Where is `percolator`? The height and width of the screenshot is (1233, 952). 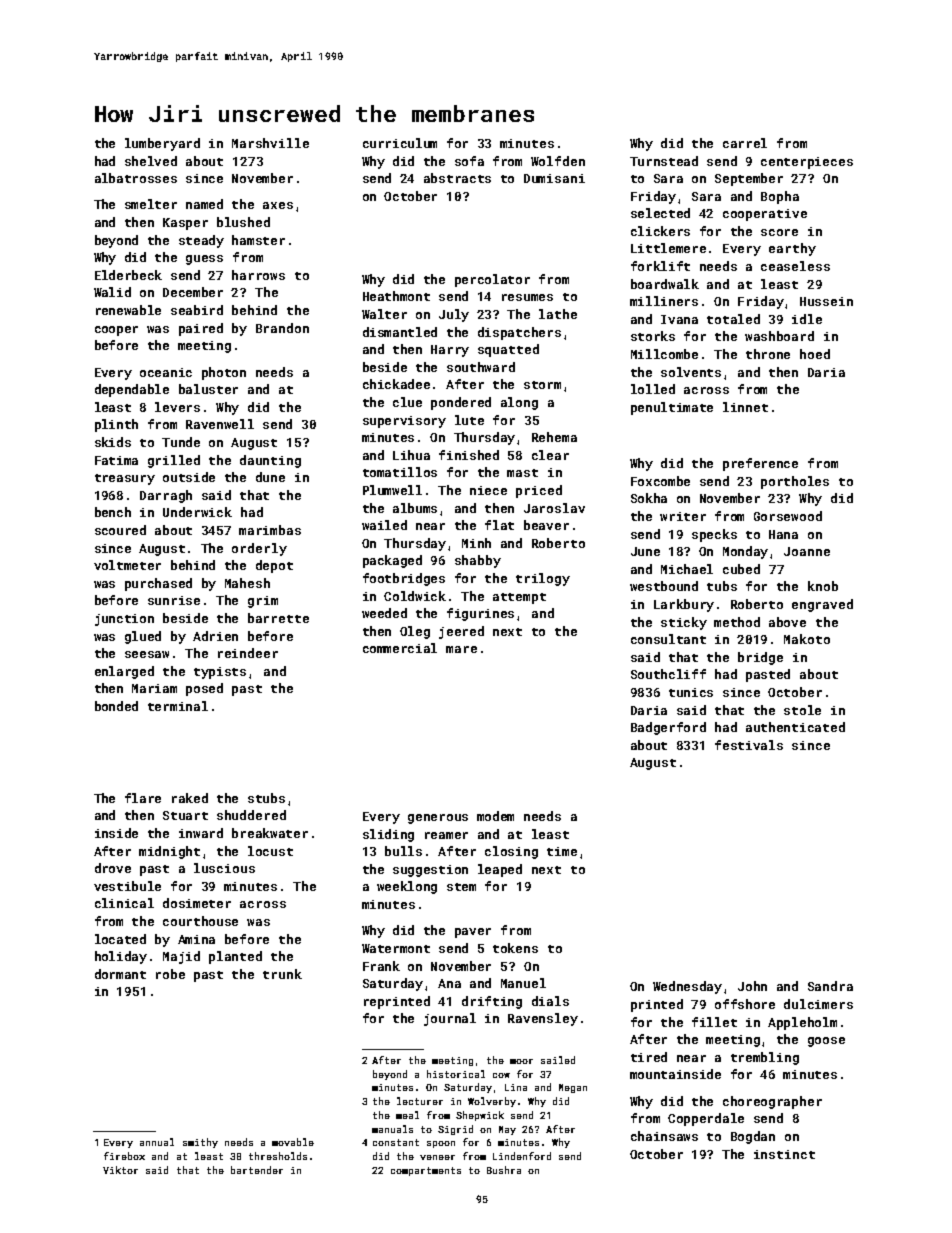
percolator is located at coordinates (492, 280).
